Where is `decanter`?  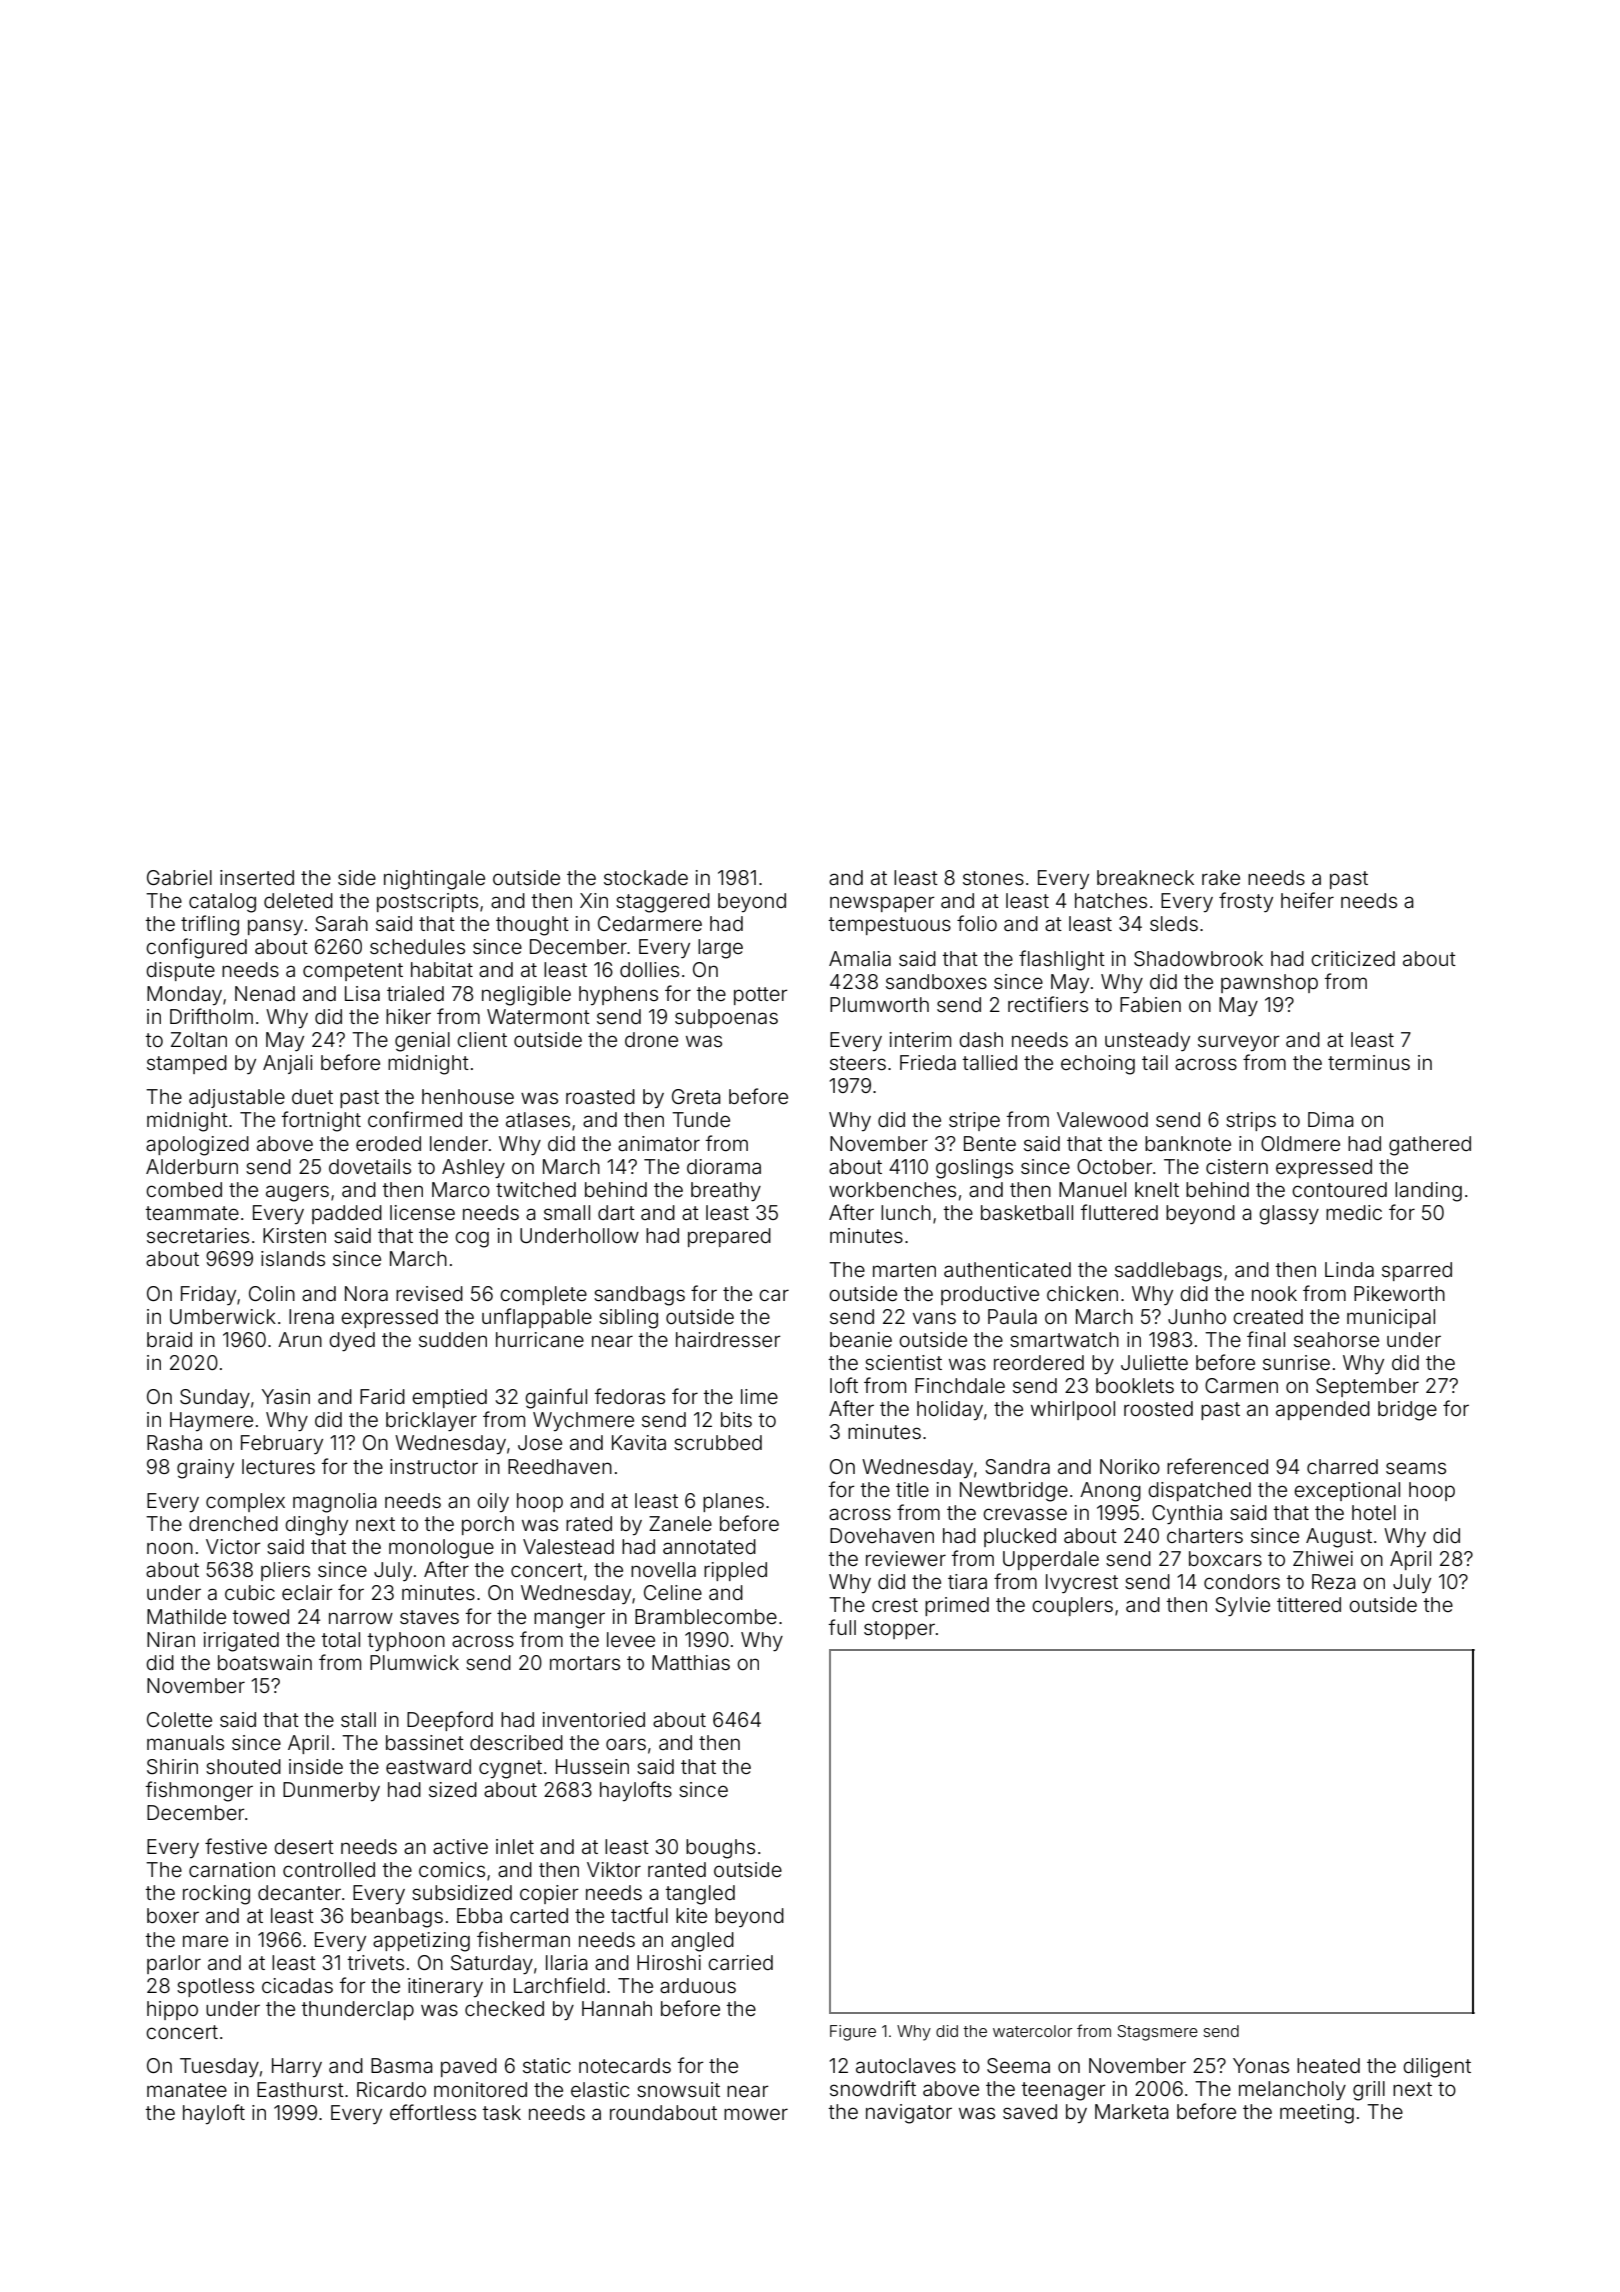
decanter is located at coordinates (299, 1892).
